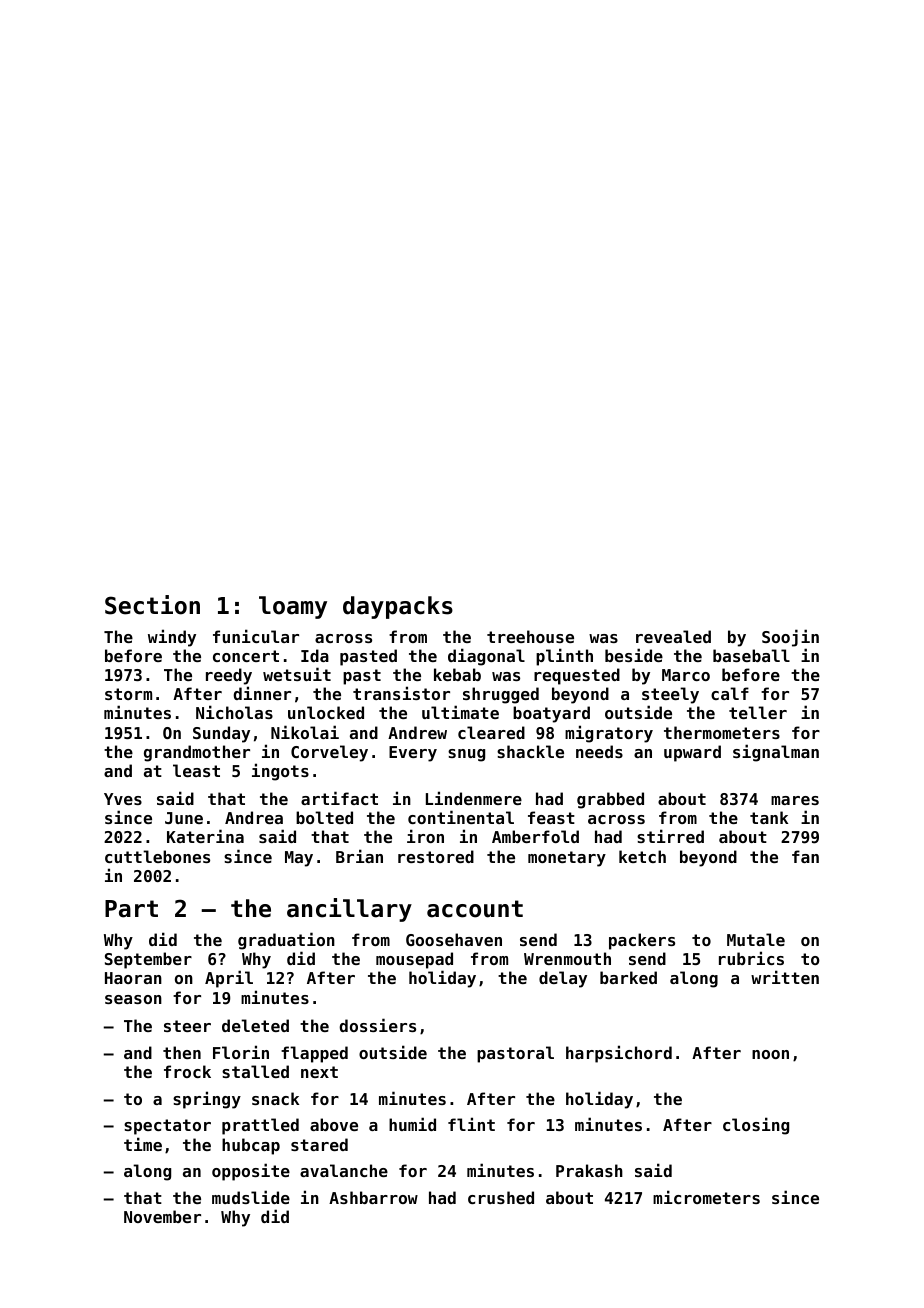  I want to click on September, so click(148, 960).
